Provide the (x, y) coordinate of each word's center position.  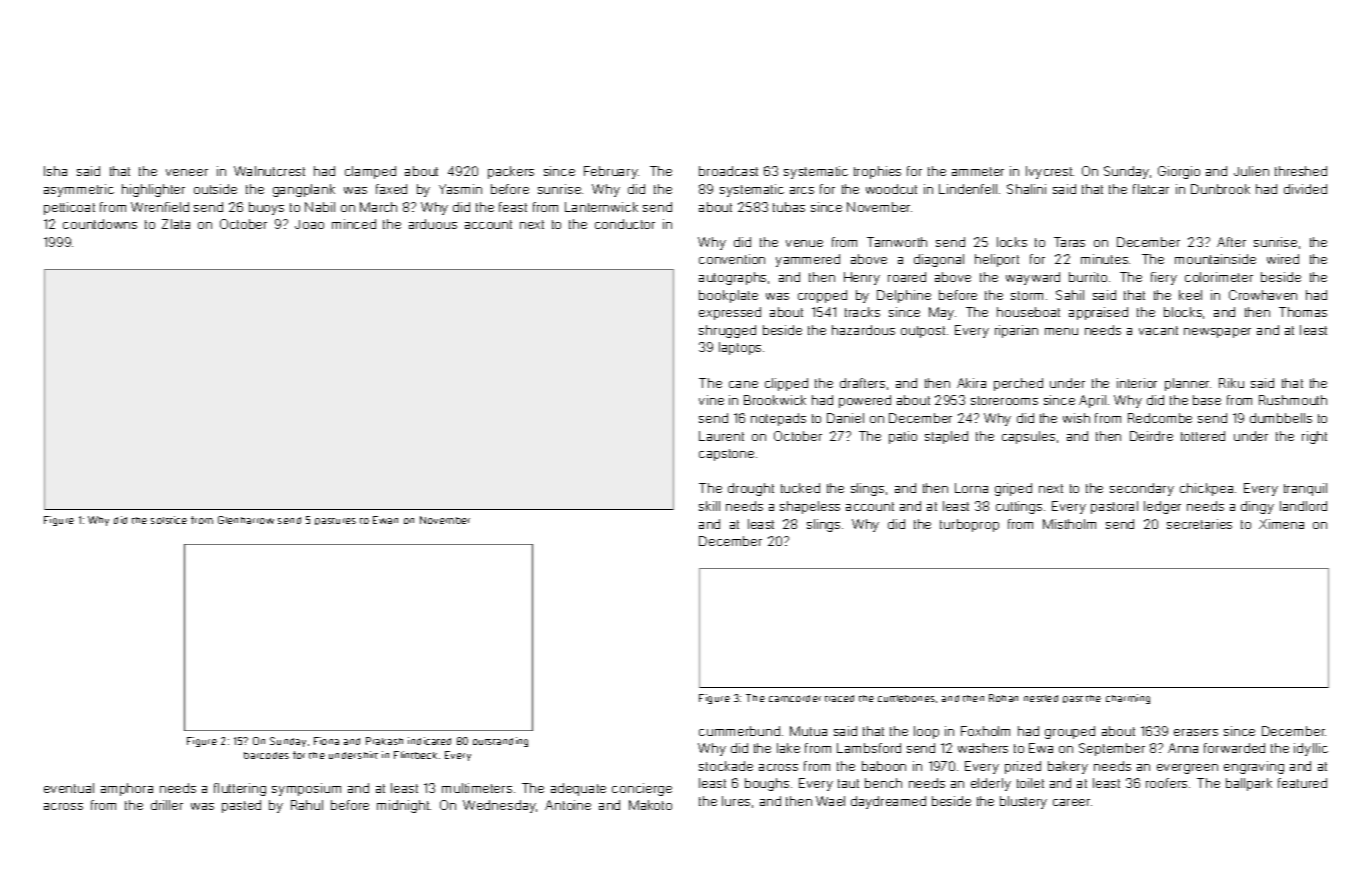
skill (709, 506)
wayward (1033, 278)
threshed (1301, 171)
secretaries (1199, 524)
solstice (169, 520)
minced (354, 224)
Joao (309, 224)
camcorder (795, 698)
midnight (403, 806)
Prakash (384, 741)
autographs (732, 278)
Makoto (650, 805)
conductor (625, 224)
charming (1128, 699)
